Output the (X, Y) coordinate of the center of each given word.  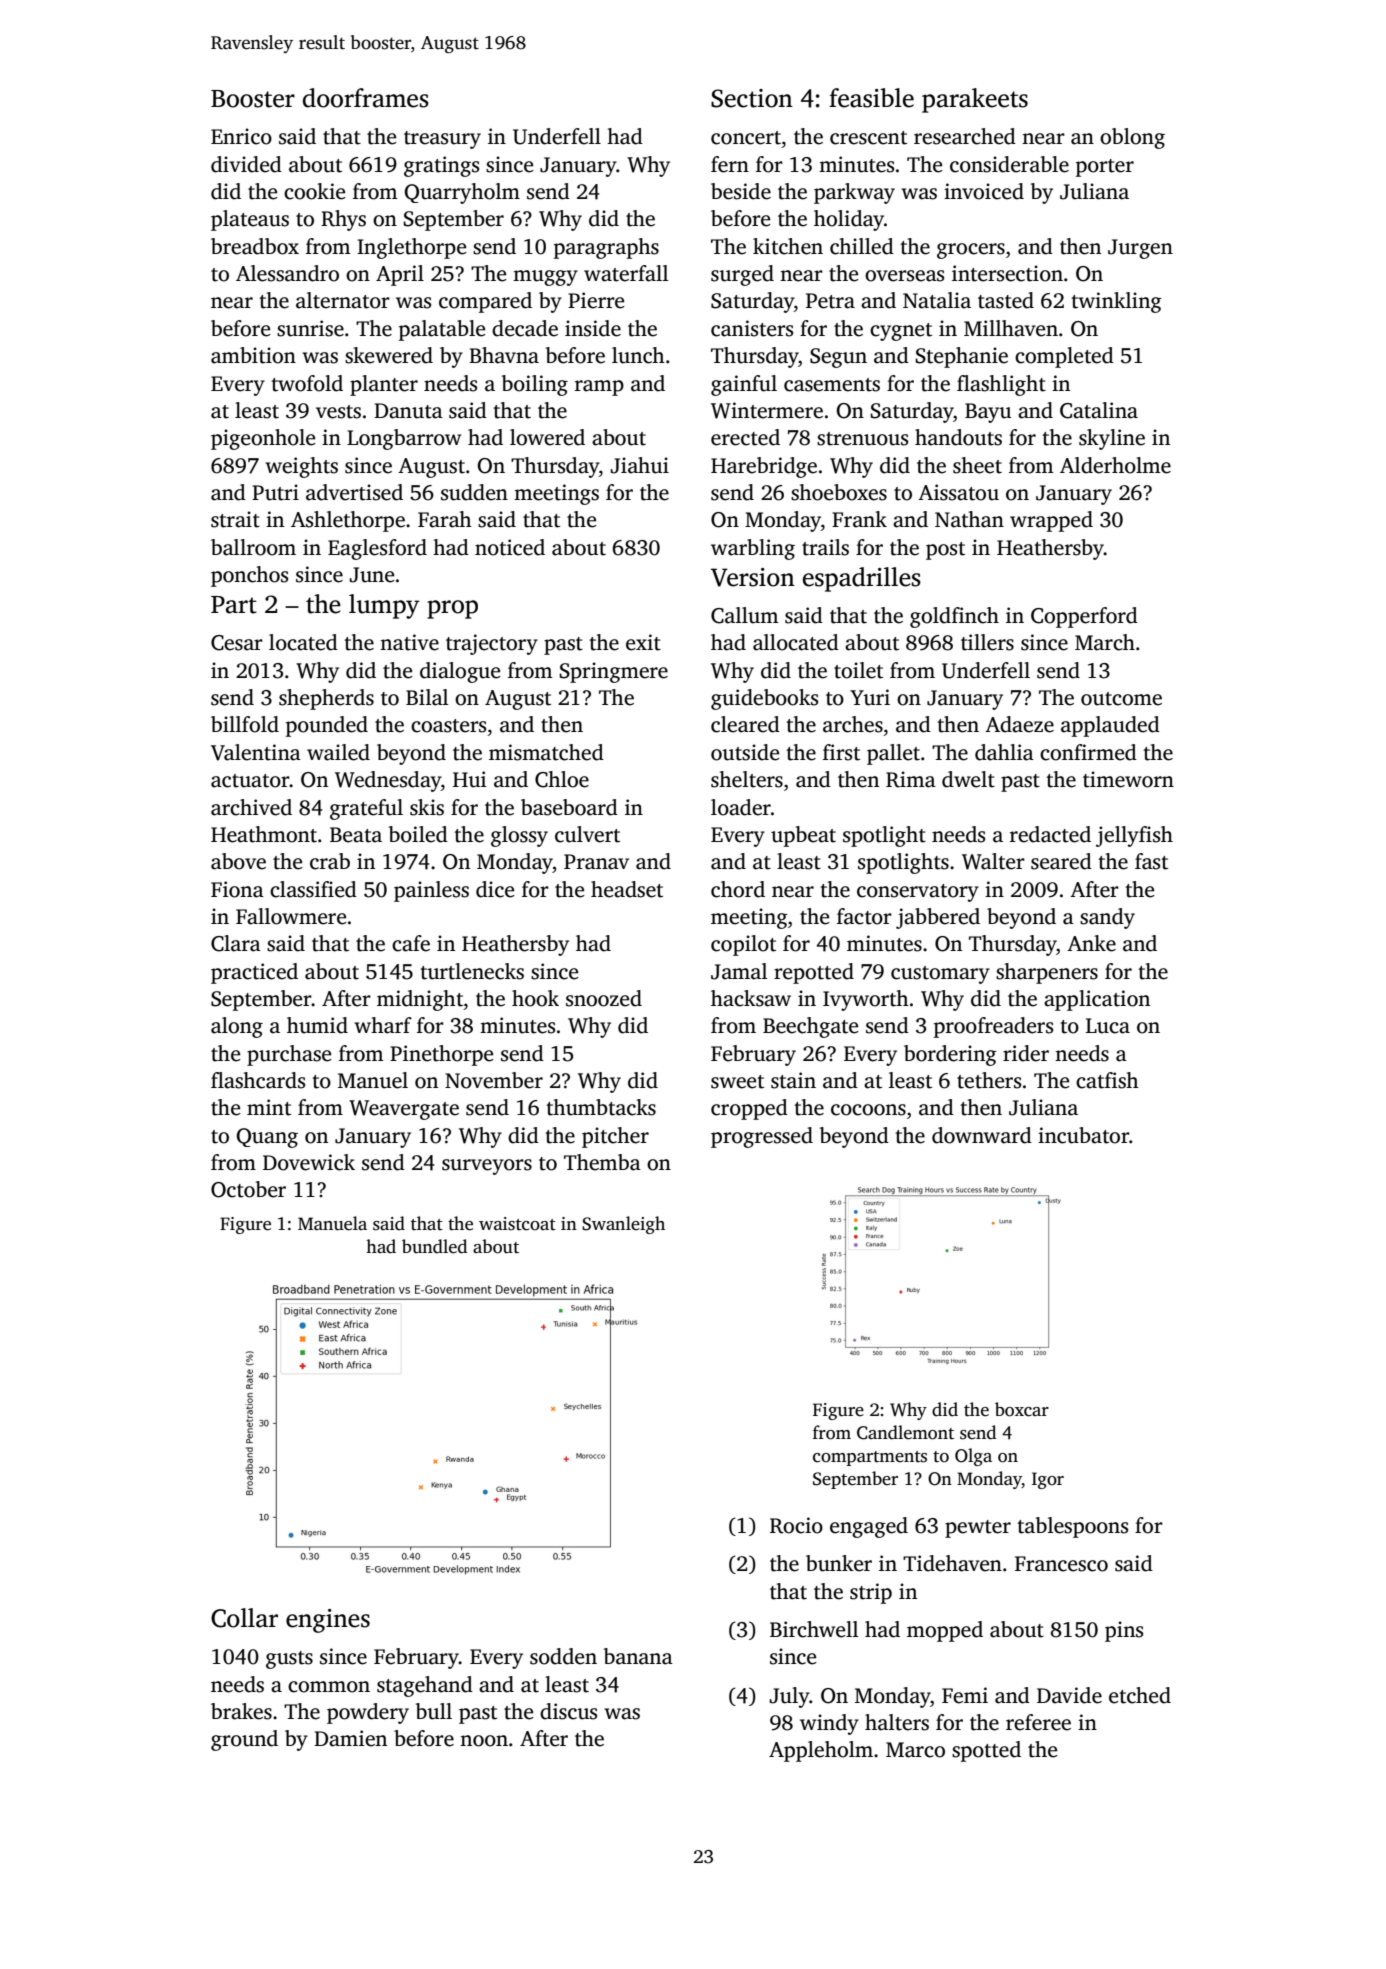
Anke (1091, 943)
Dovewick (309, 1162)
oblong (1132, 138)
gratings (441, 166)
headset (627, 889)
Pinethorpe (441, 1055)
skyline (1112, 439)
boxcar (1022, 1409)
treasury (442, 140)
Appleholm (821, 1751)
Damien (350, 1738)
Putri (275, 492)
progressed (762, 1137)
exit (643, 642)
